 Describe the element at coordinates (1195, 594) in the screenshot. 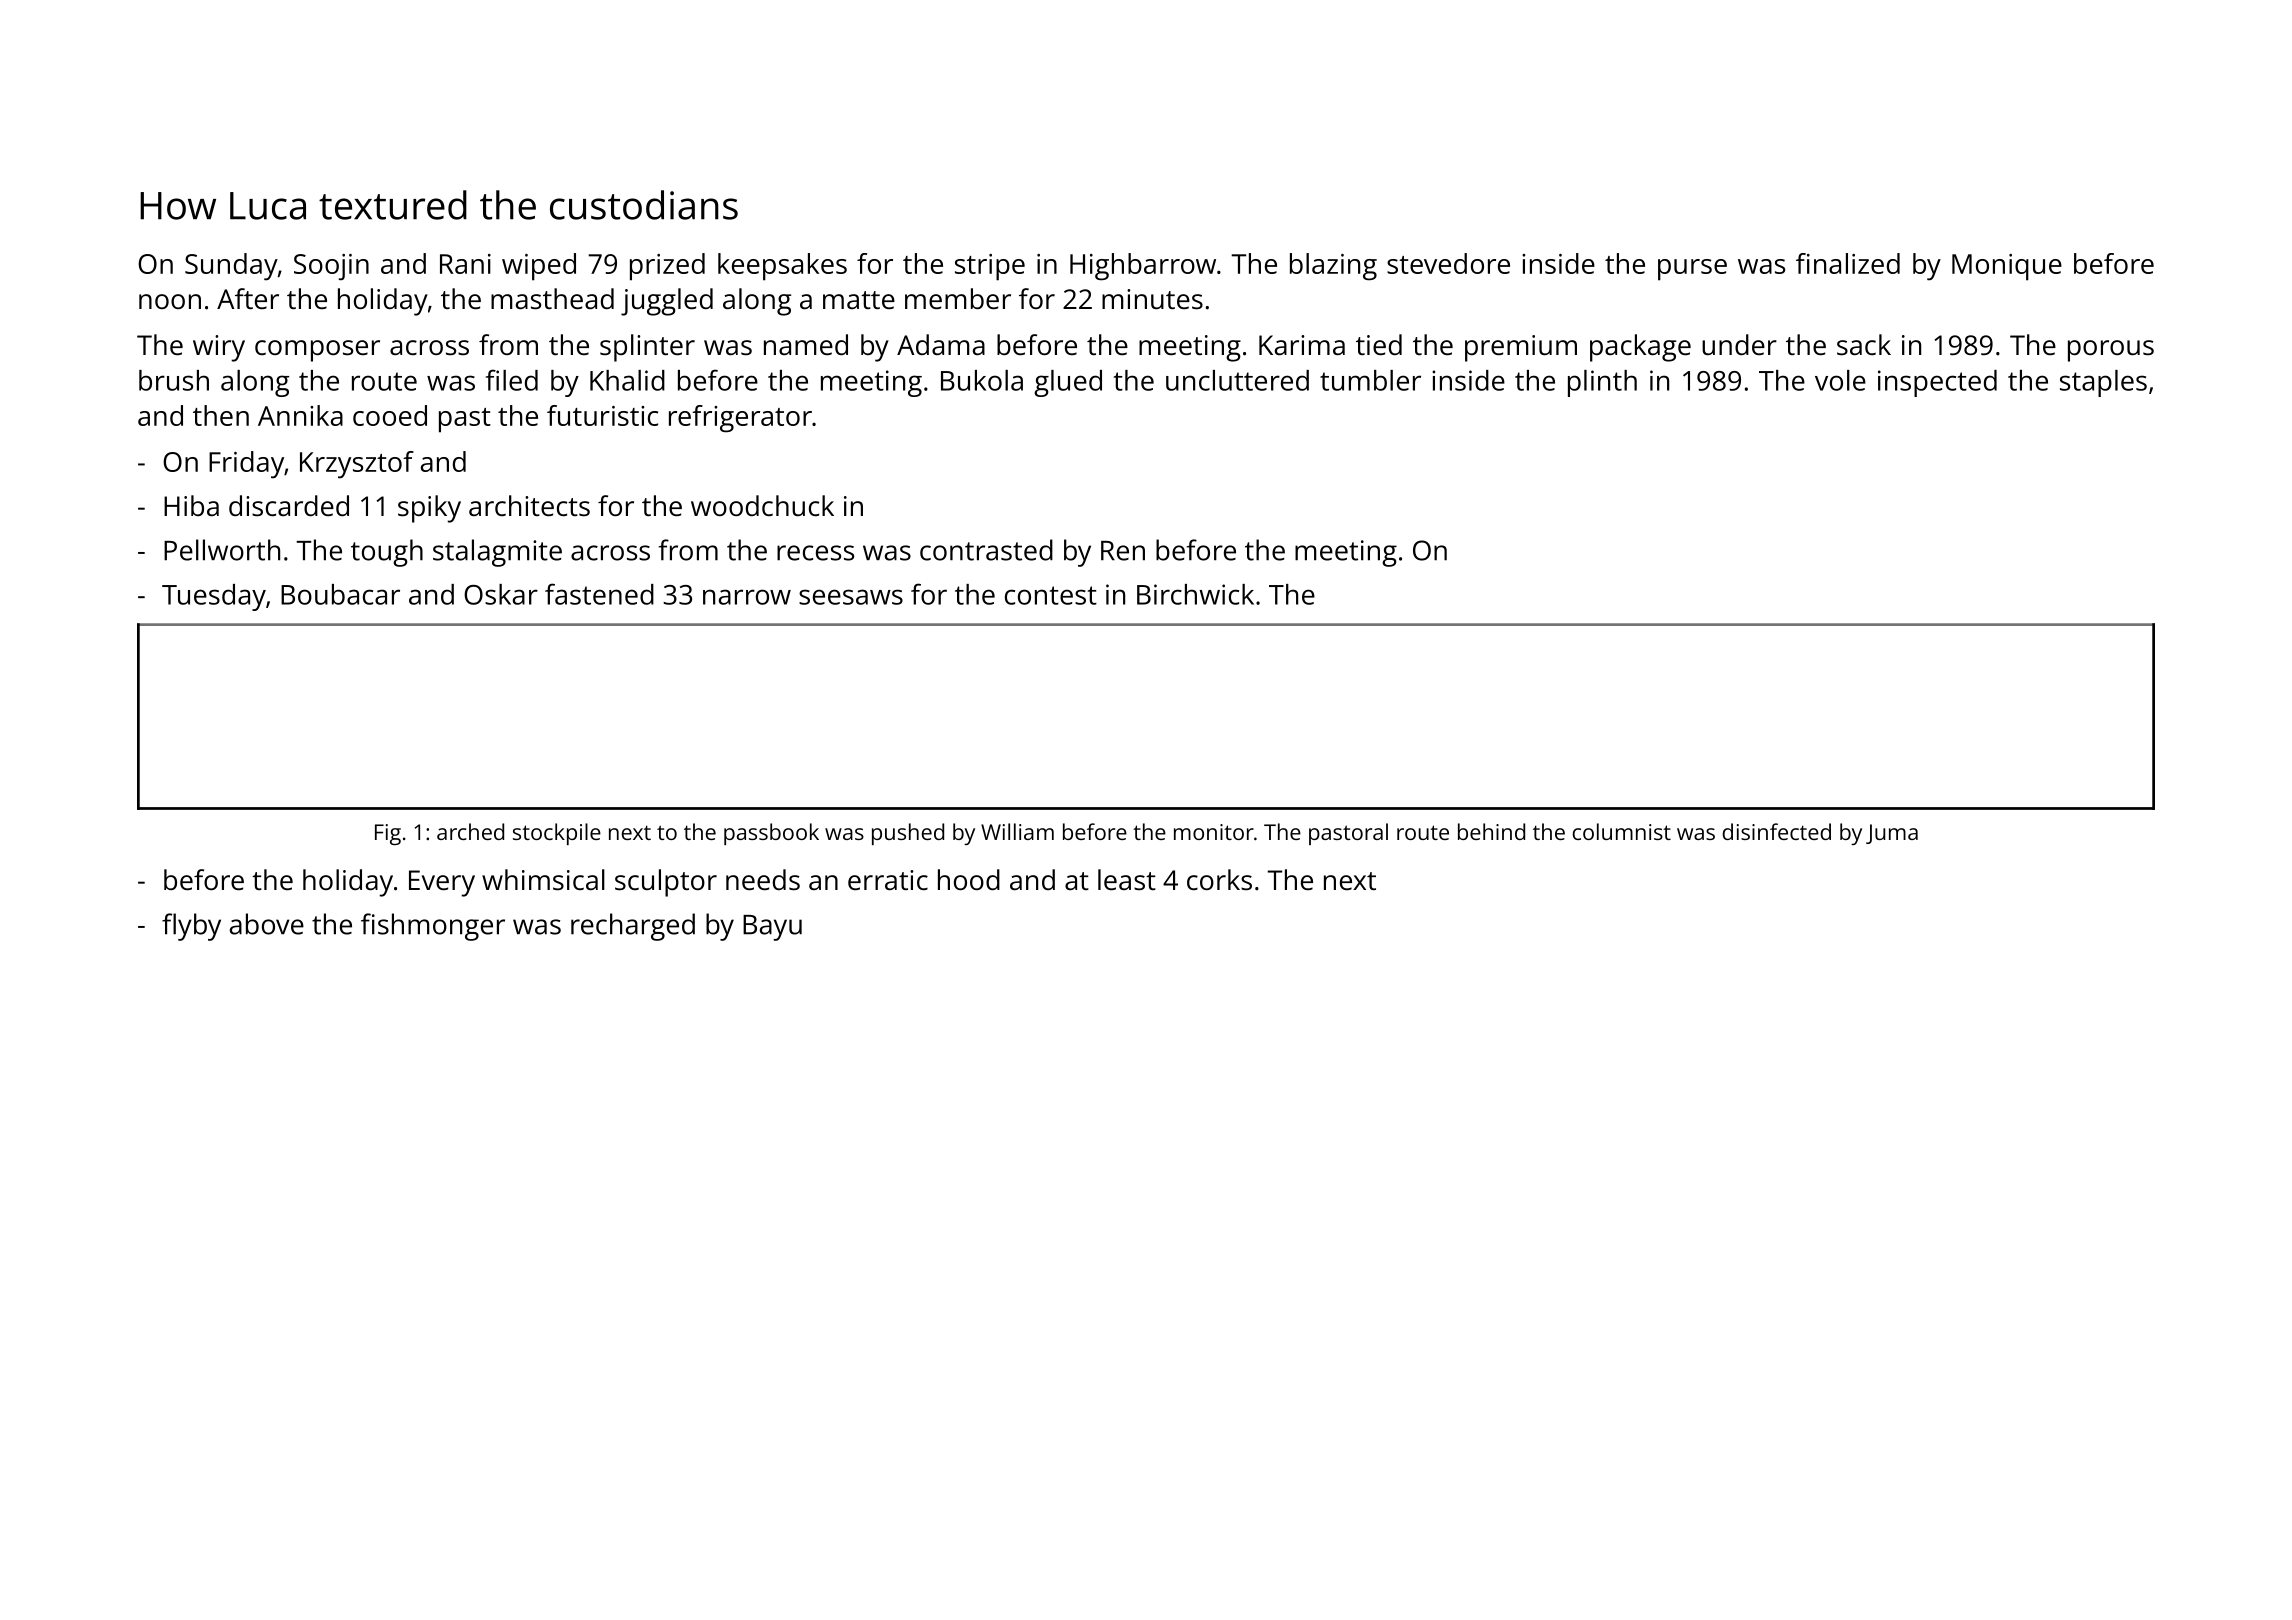

I see `Birchwick` at that location.
